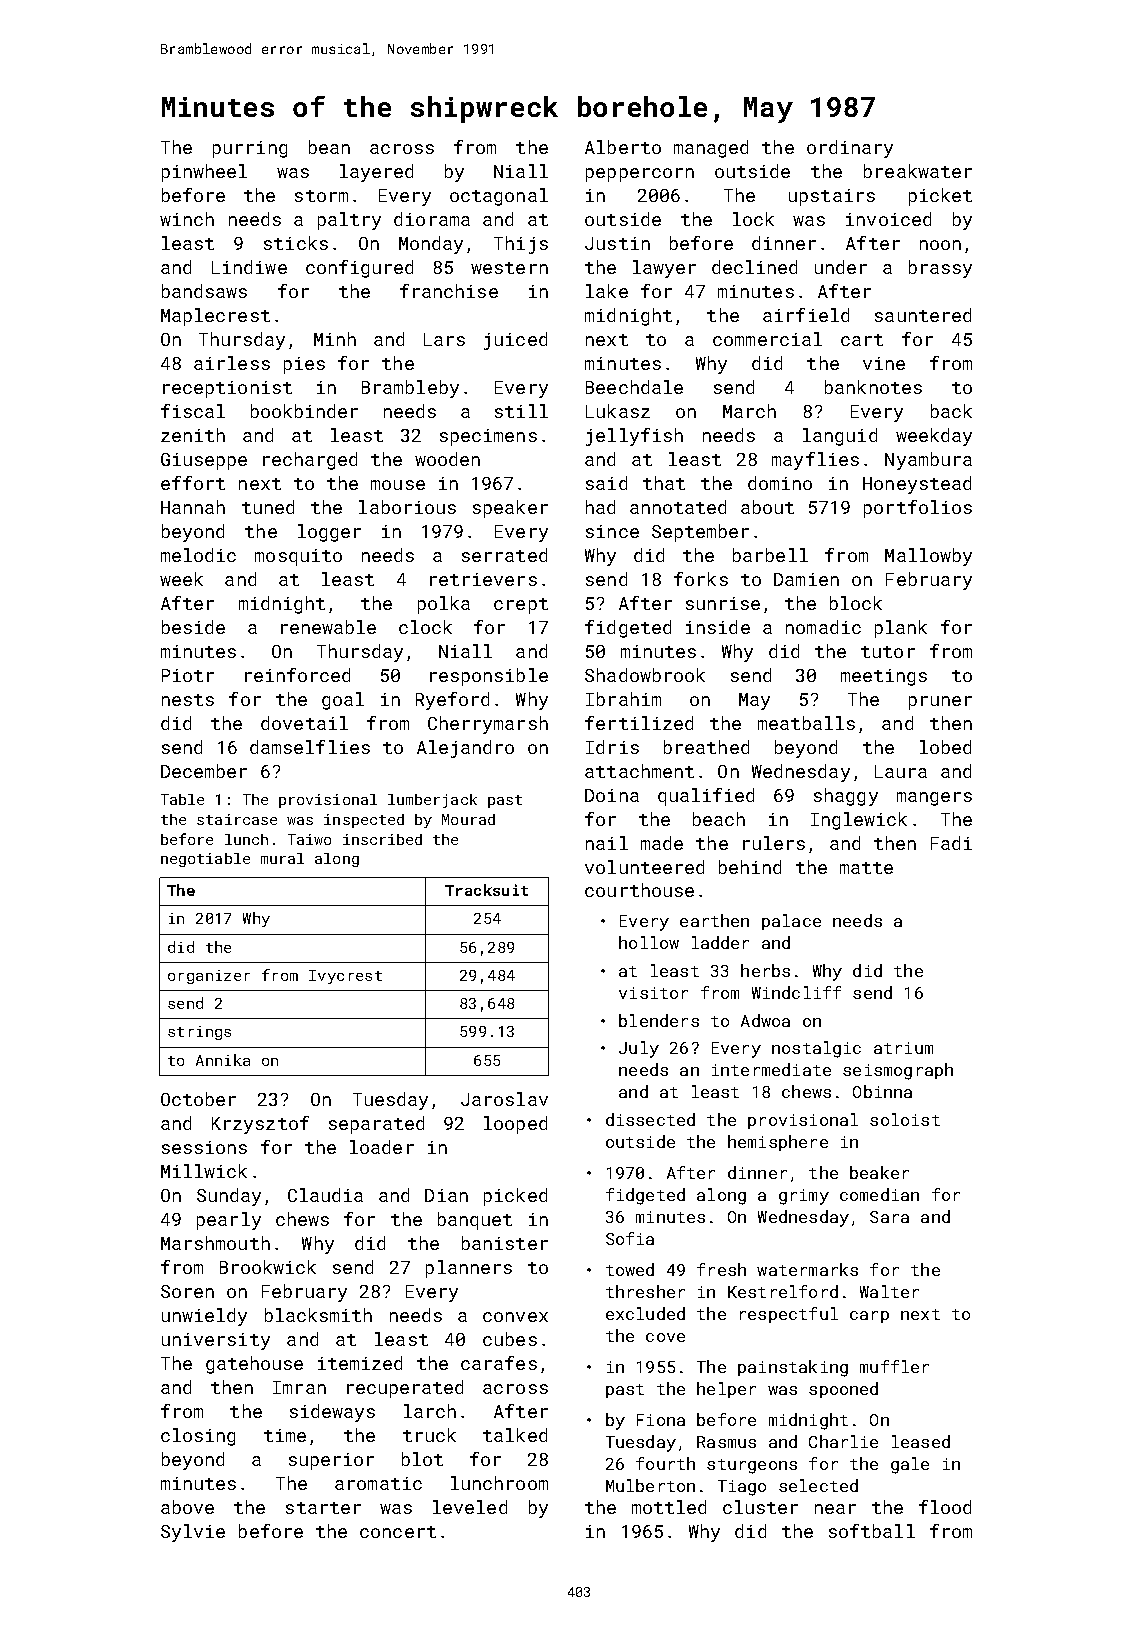 This screenshot has width=1133, height=1641. I want to click on still, so click(521, 411).
